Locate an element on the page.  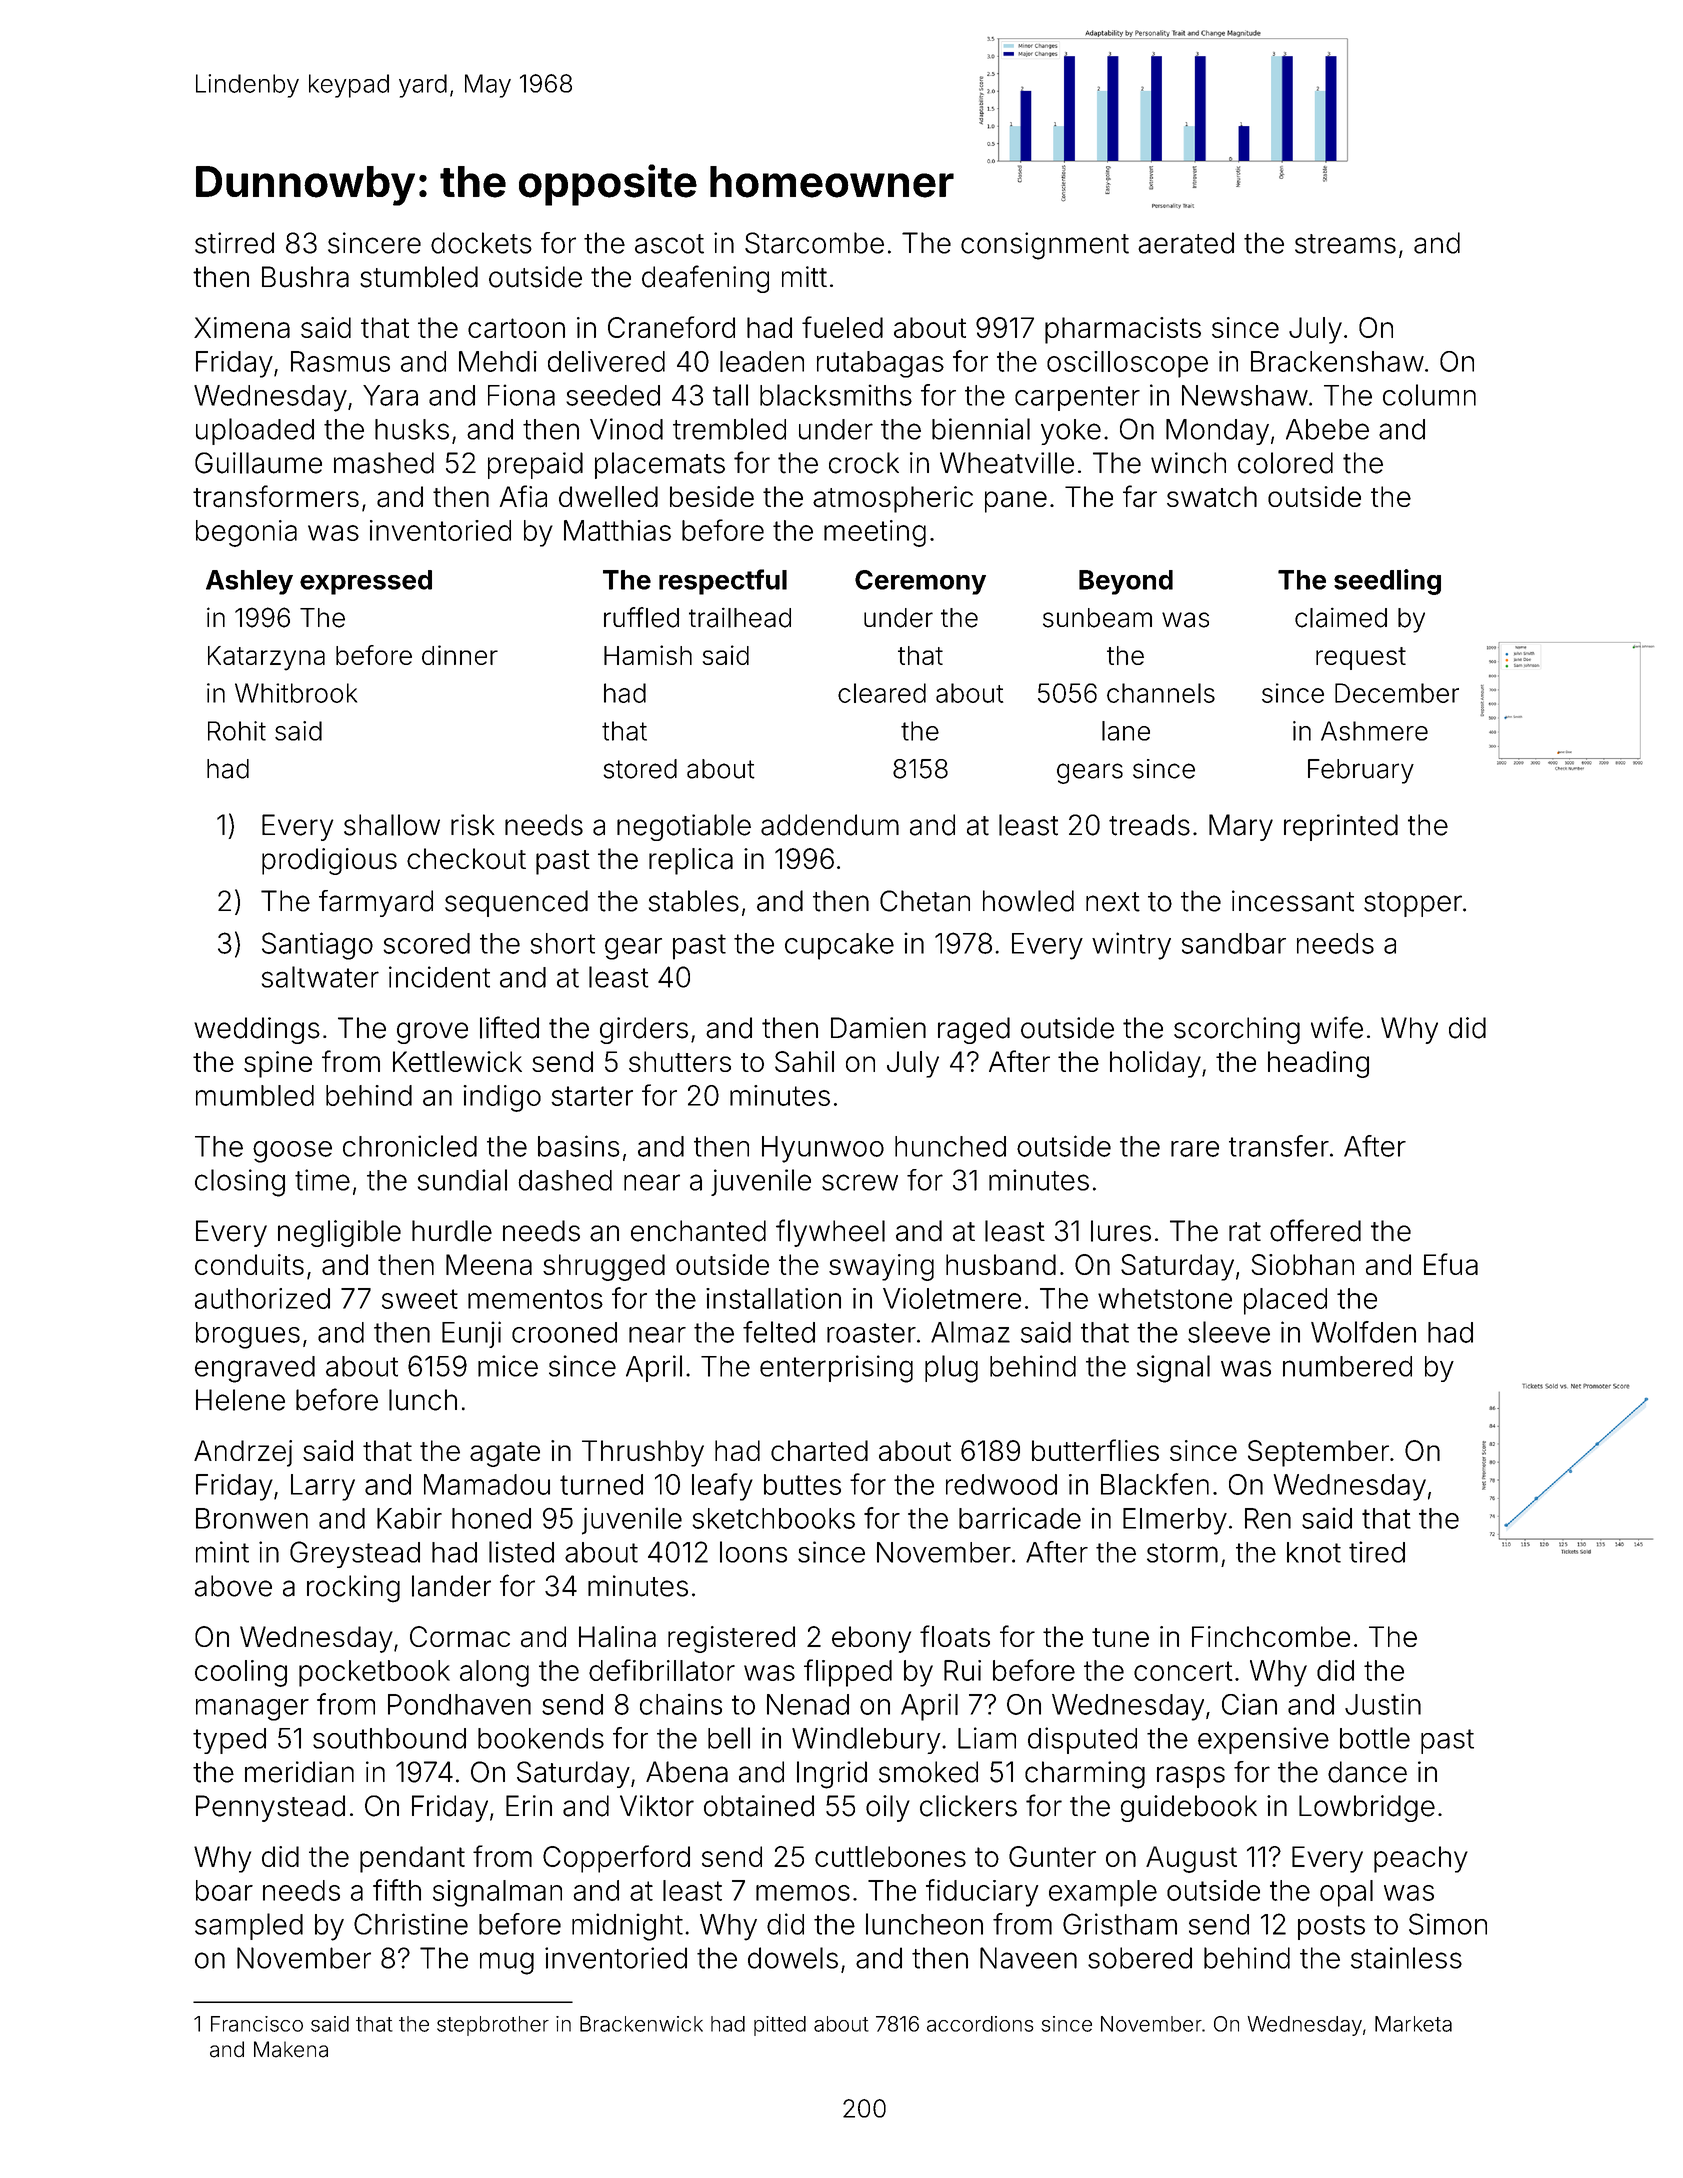
stopper is located at coordinates (1413, 904).
